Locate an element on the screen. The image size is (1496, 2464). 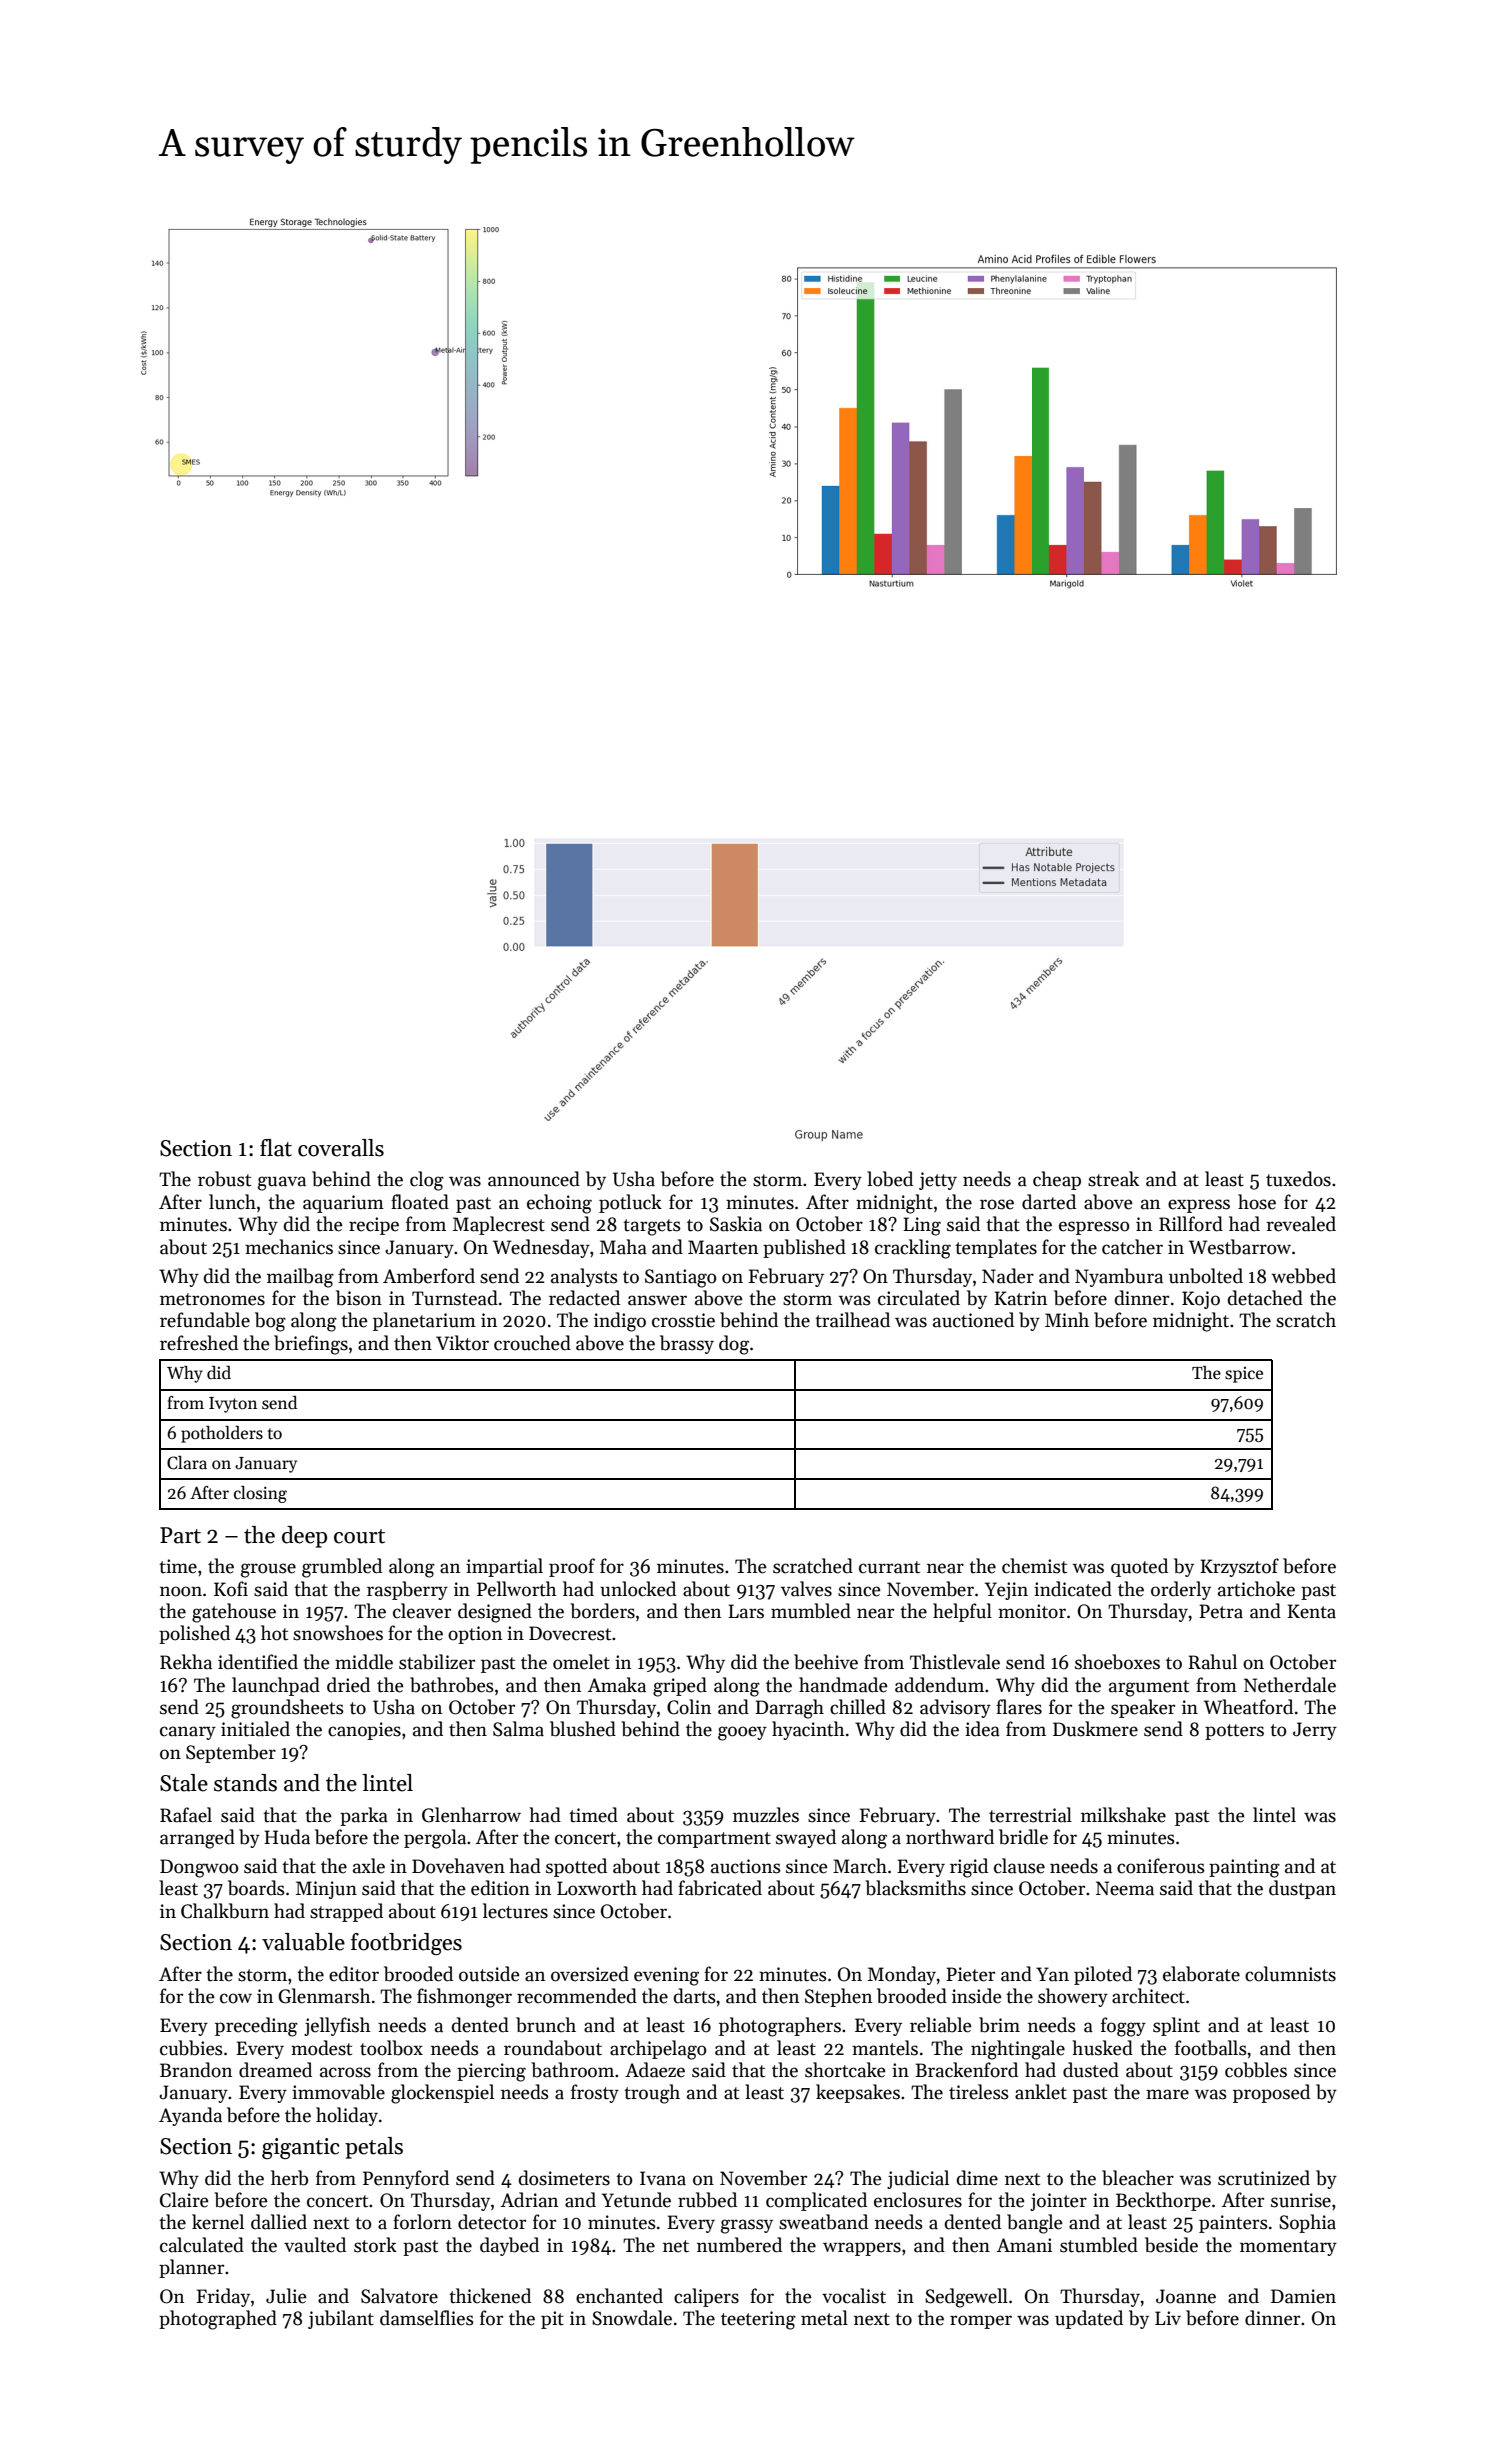
blacksmiths is located at coordinates (915, 1888).
